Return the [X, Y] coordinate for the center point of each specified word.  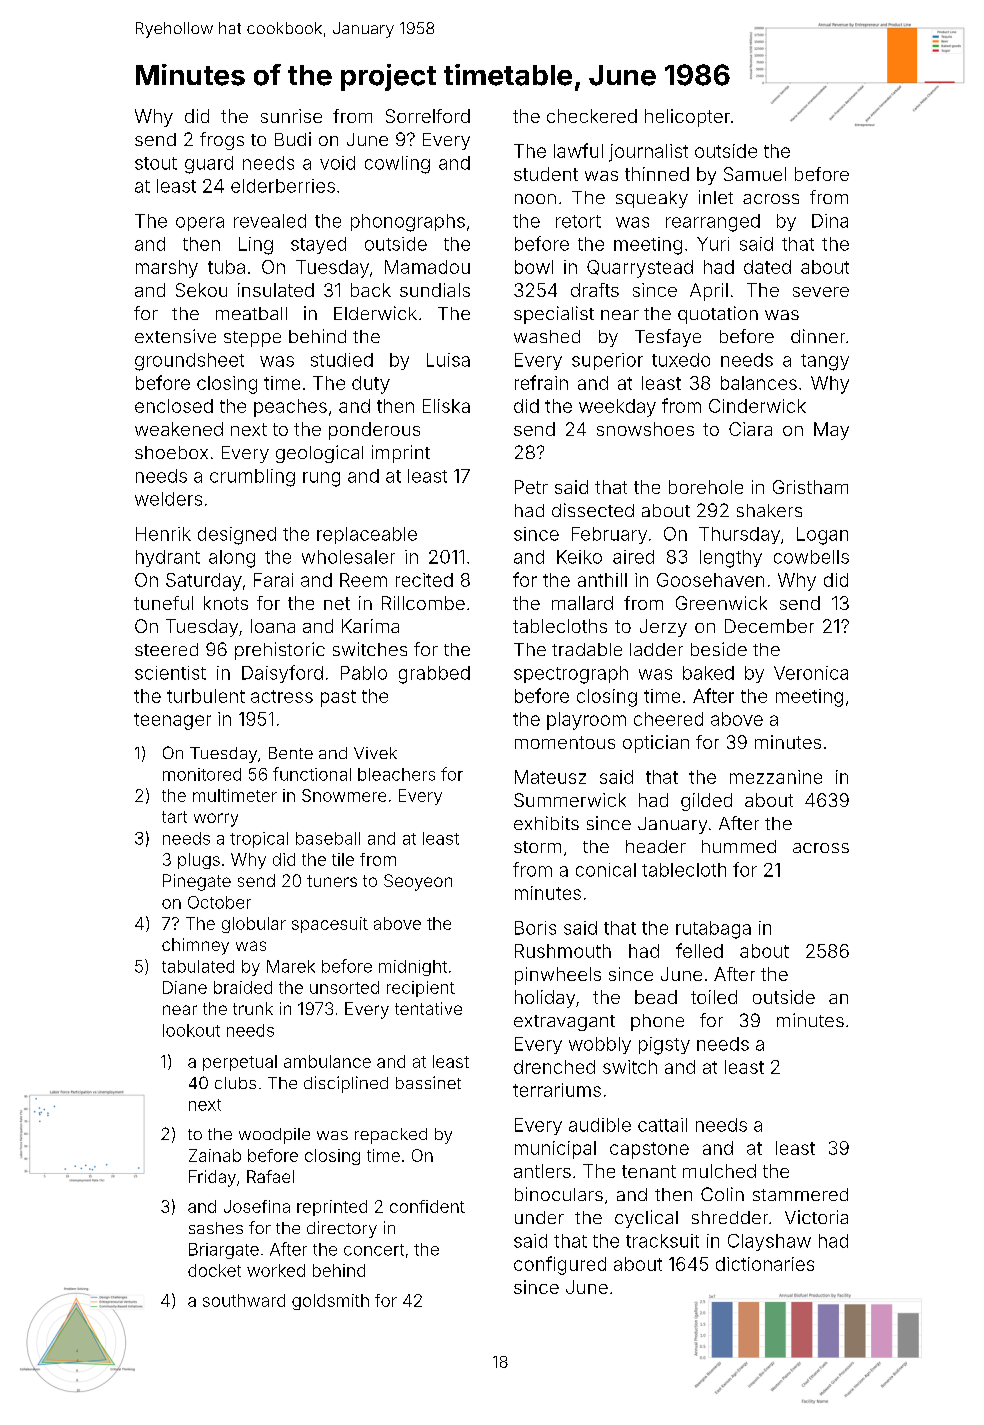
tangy [825, 362]
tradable [587, 649]
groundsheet [189, 362]
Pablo [364, 673]
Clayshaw [769, 1242]
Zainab [215, 1155]
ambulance [327, 1061]
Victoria [816, 1217]
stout [156, 163]
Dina [830, 221]
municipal [555, 1150]
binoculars [559, 1194]
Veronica [811, 673]
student [546, 174]
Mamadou [427, 267]
